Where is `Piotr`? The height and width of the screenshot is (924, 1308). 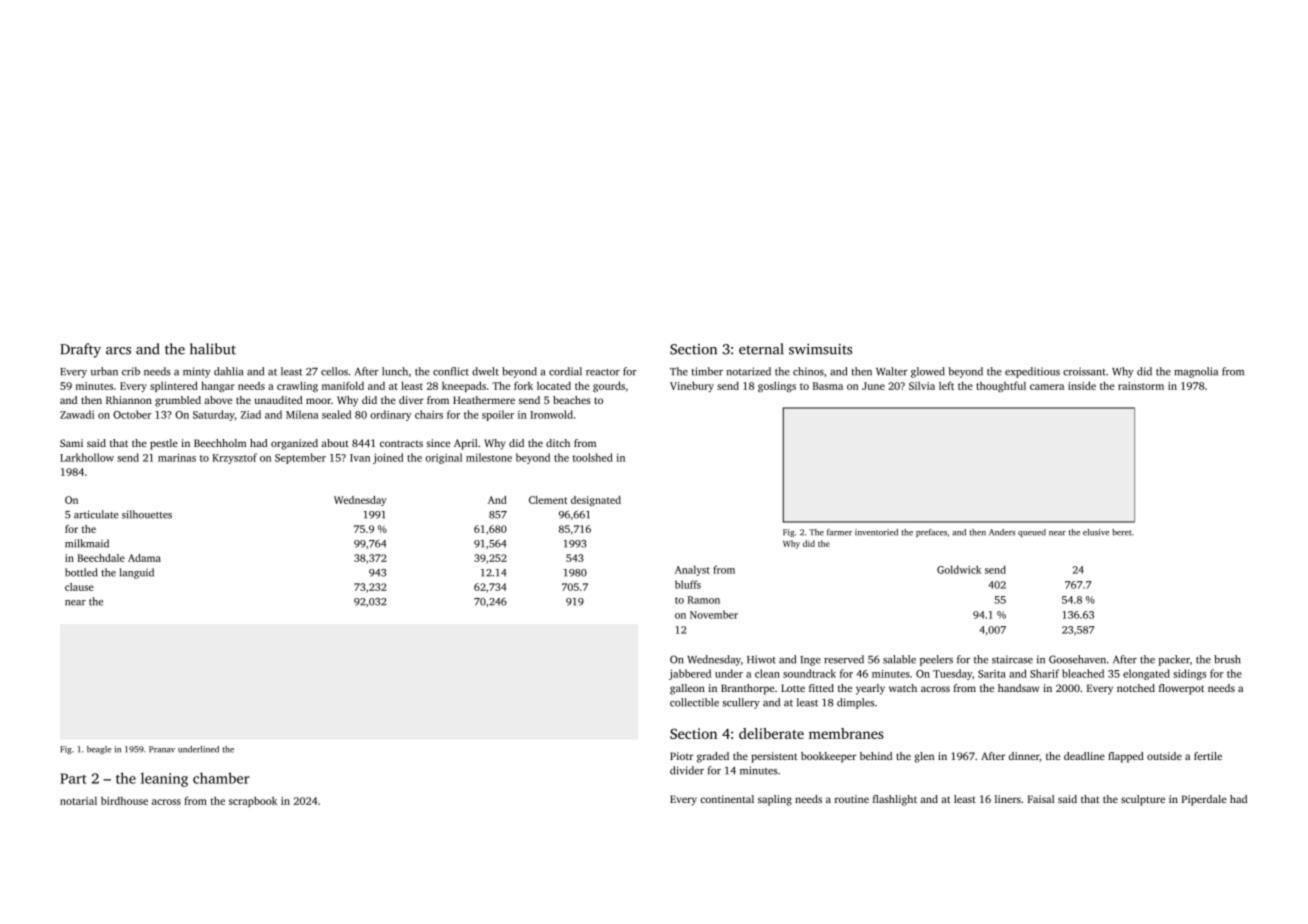 Piotr is located at coordinates (681, 756).
